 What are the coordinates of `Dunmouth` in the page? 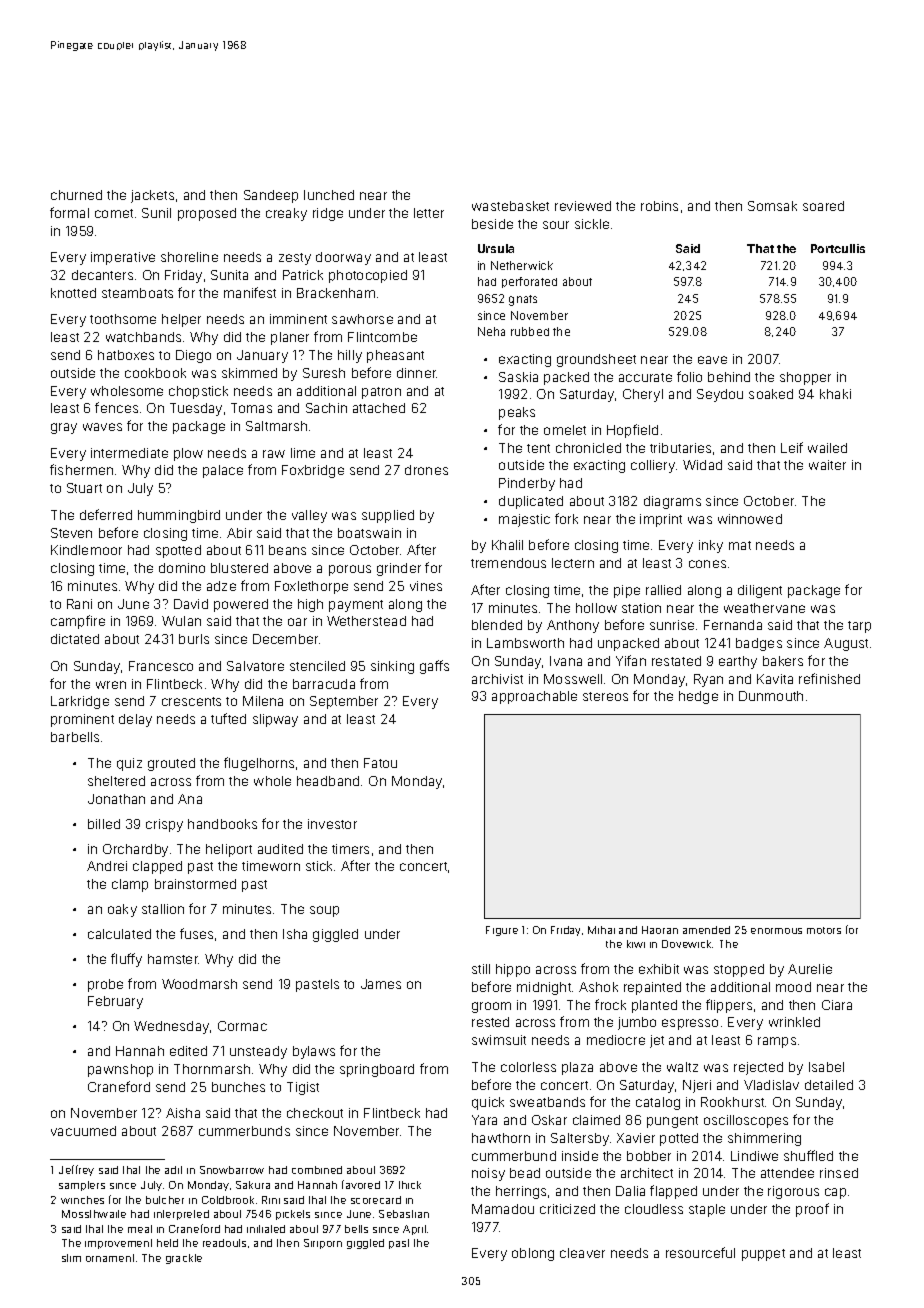 It's located at (771, 696).
